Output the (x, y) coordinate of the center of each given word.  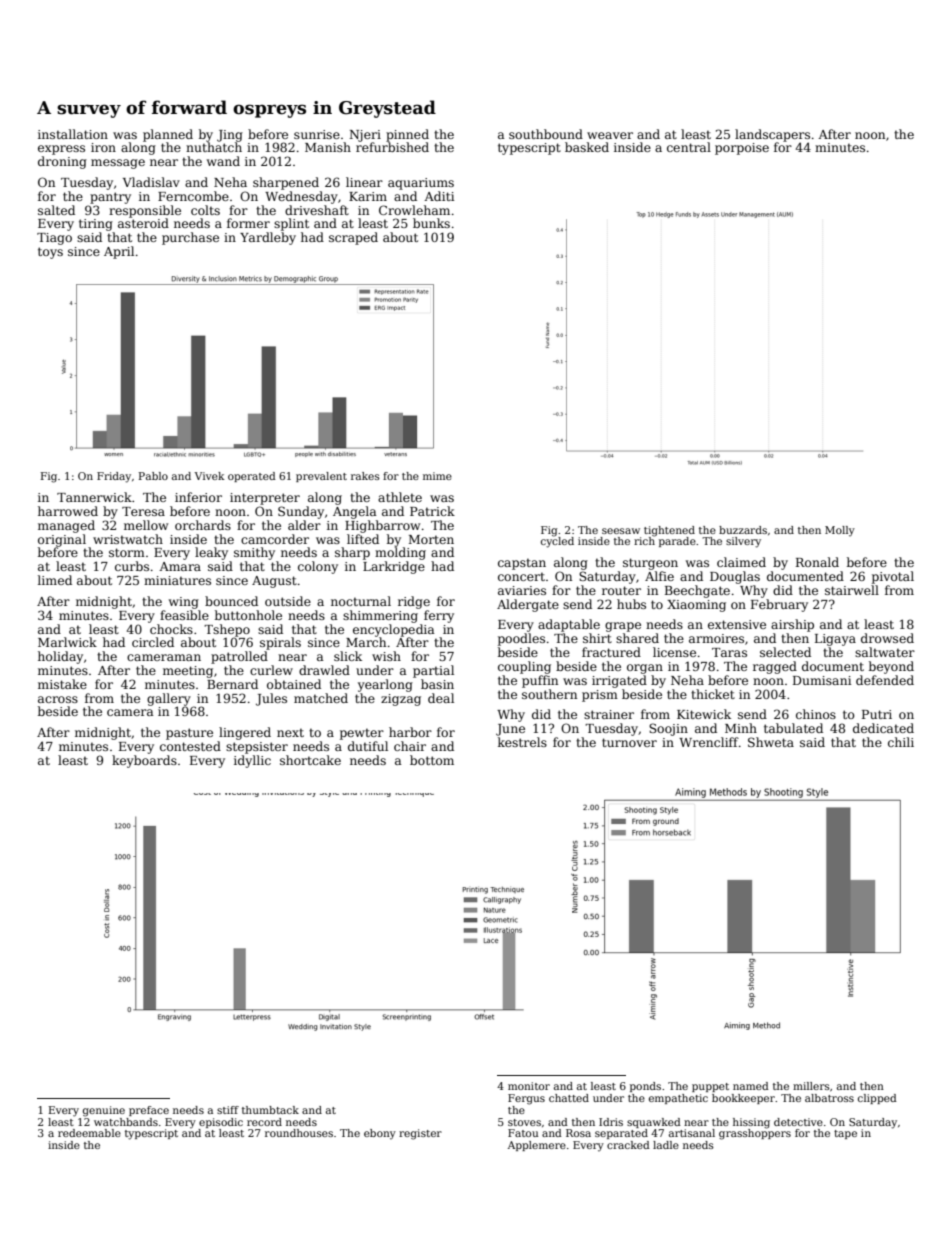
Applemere (537, 1146)
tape (845, 1134)
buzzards (743, 530)
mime (437, 476)
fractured (611, 652)
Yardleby (268, 238)
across (58, 699)
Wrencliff (709, 742)
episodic (221, 1123)
